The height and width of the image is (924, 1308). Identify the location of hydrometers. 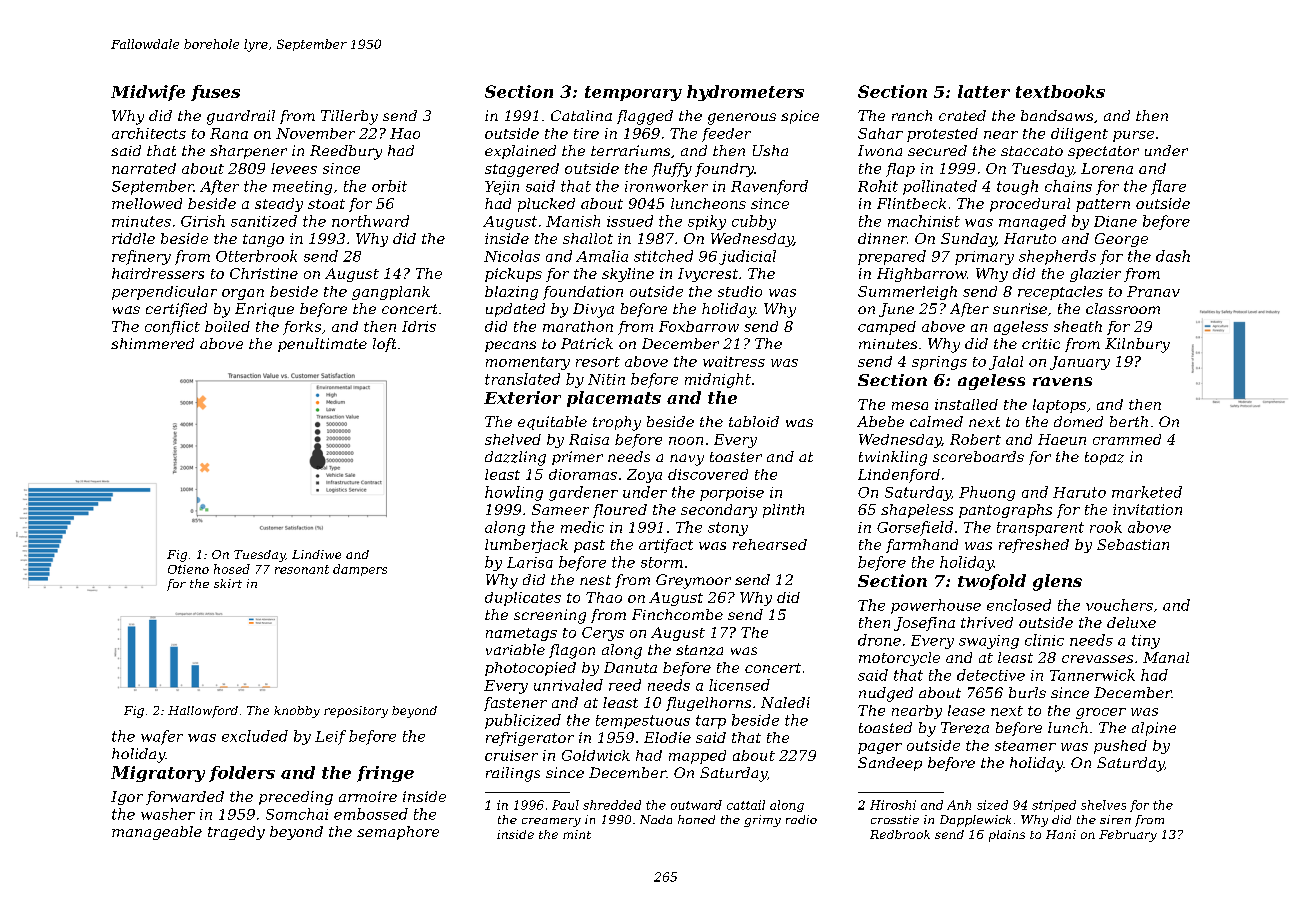
(745, 93).
